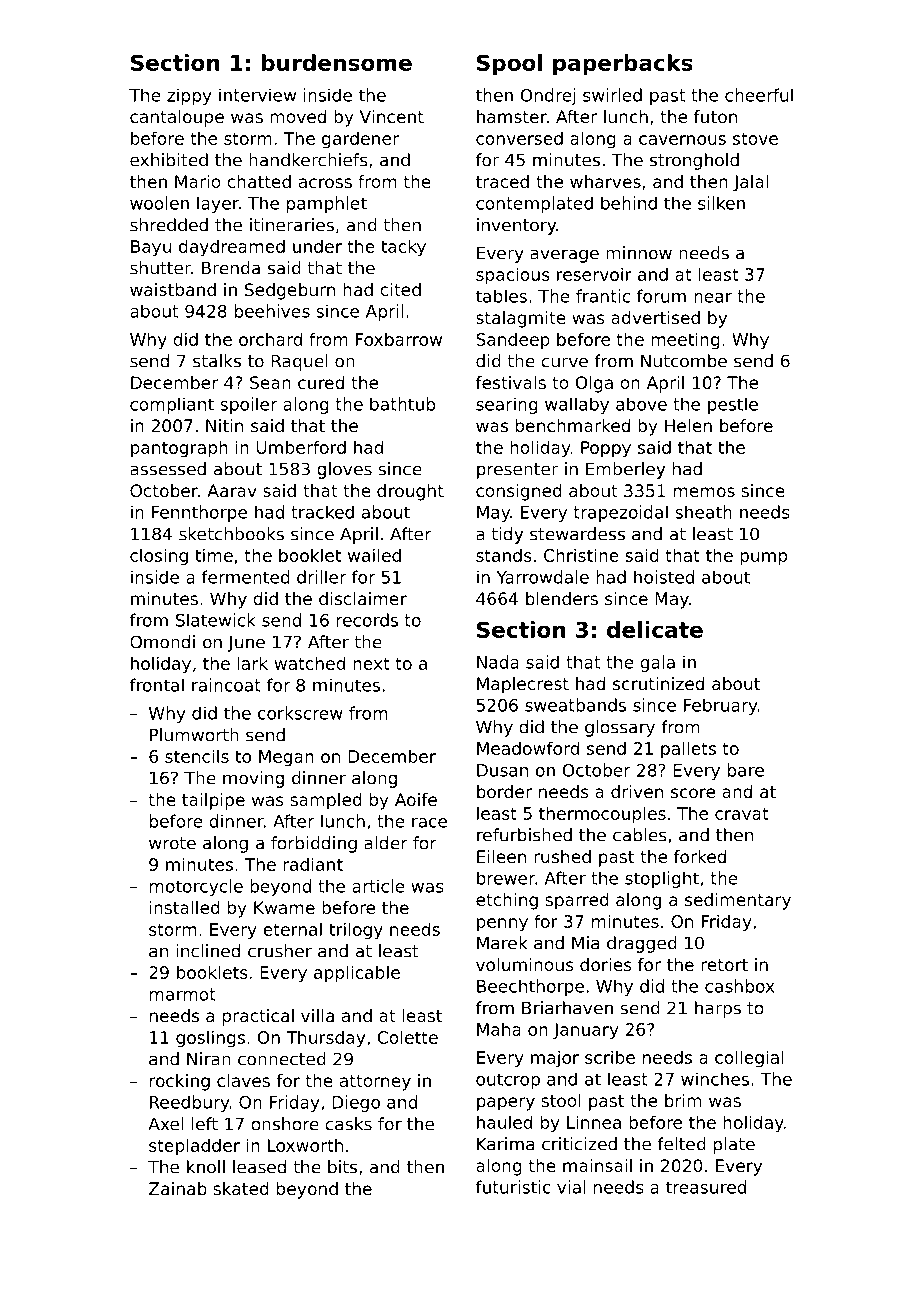 The height and width of the image is (1314, 924). What do you see at coordinates (292, 929) in the image?
I see `eternal` at bounding box center [292, 929].
